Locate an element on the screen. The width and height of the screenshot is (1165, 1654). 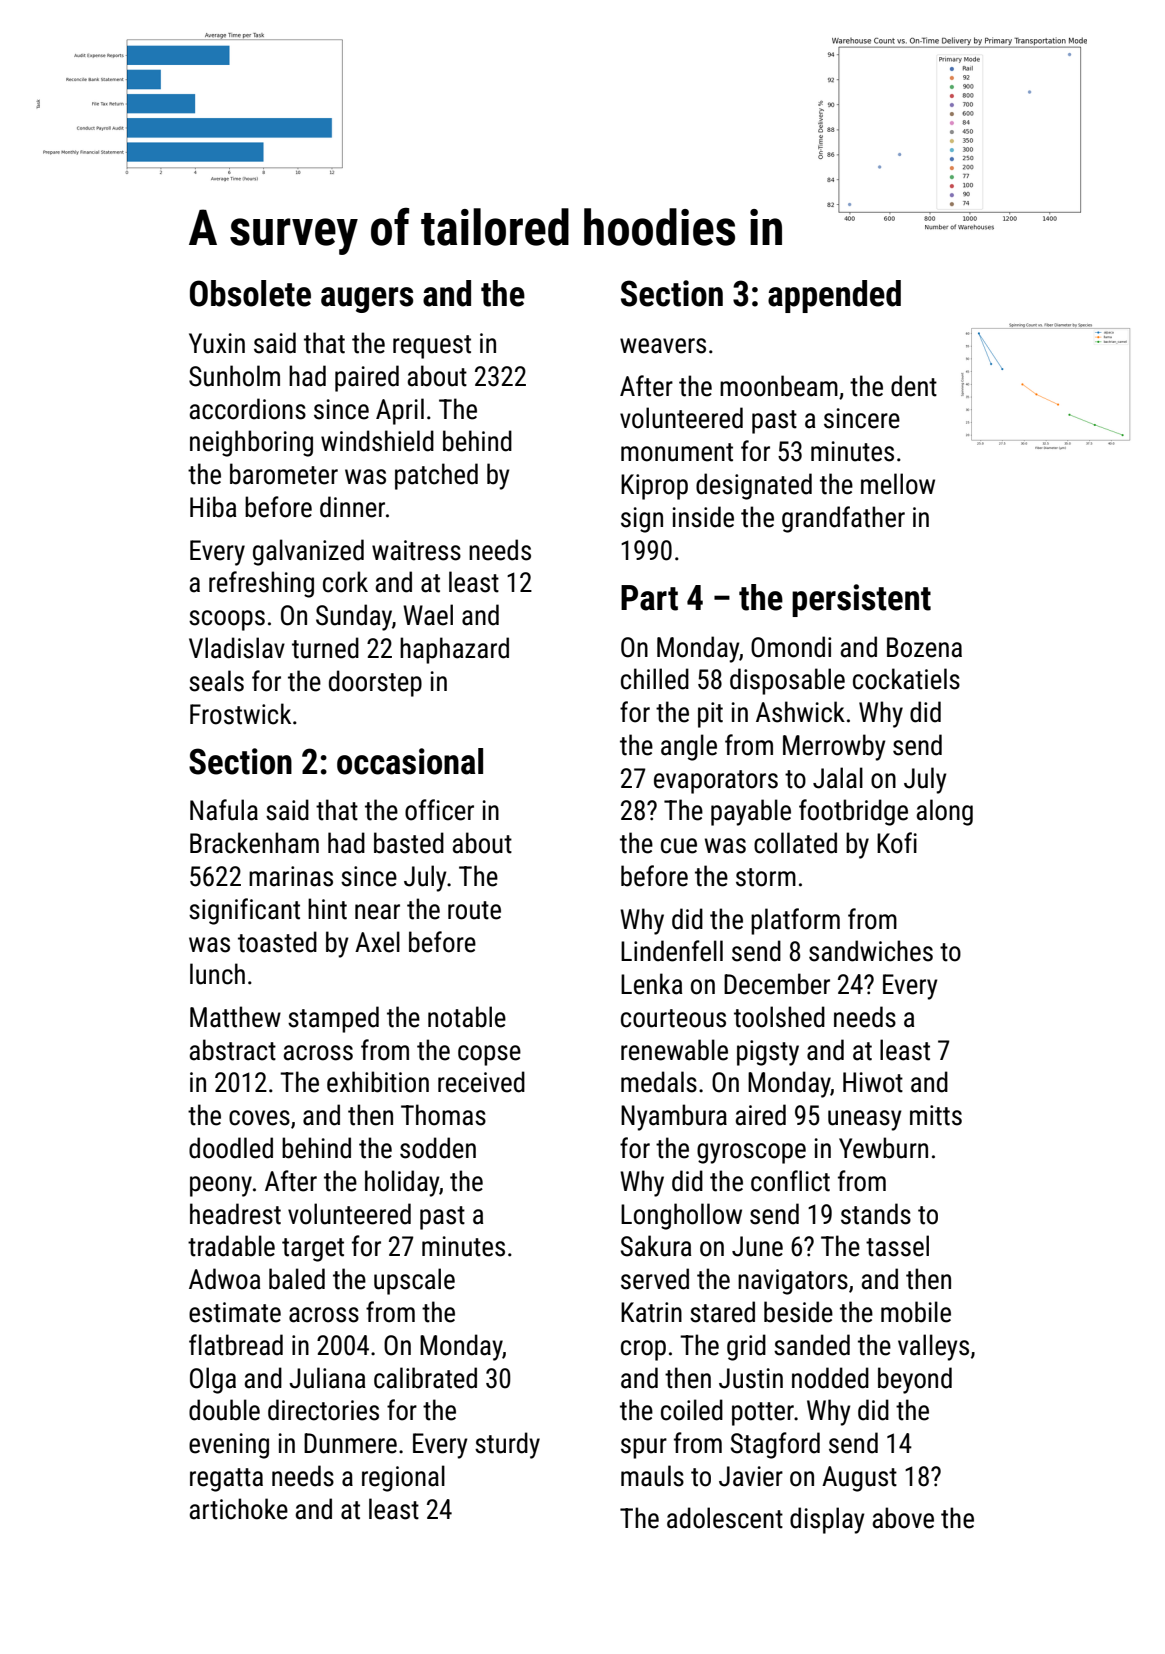
collated is located at coordinates (795, 843).
